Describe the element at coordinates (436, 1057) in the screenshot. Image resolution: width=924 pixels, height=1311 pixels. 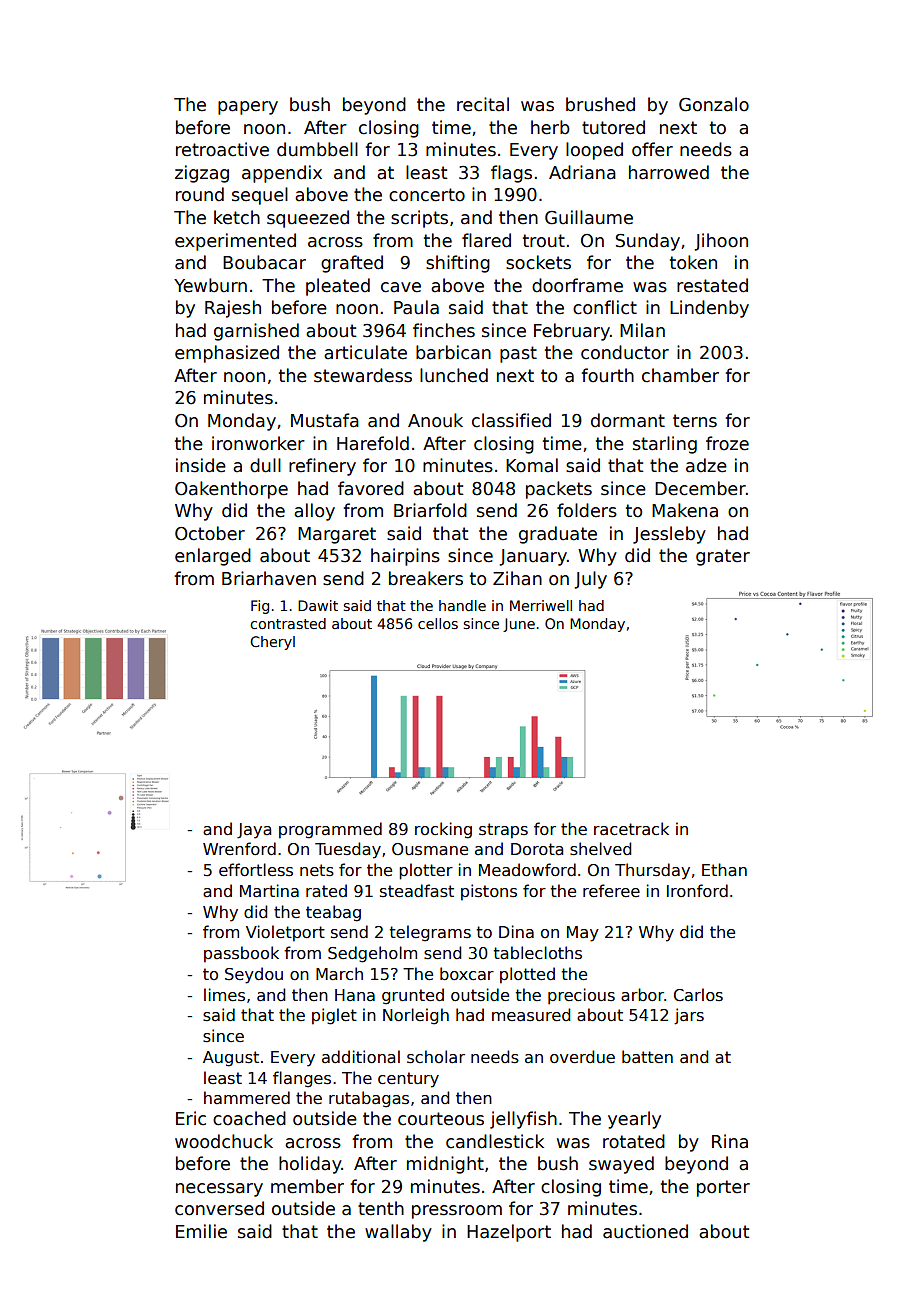
I see `scholar` at that location.
